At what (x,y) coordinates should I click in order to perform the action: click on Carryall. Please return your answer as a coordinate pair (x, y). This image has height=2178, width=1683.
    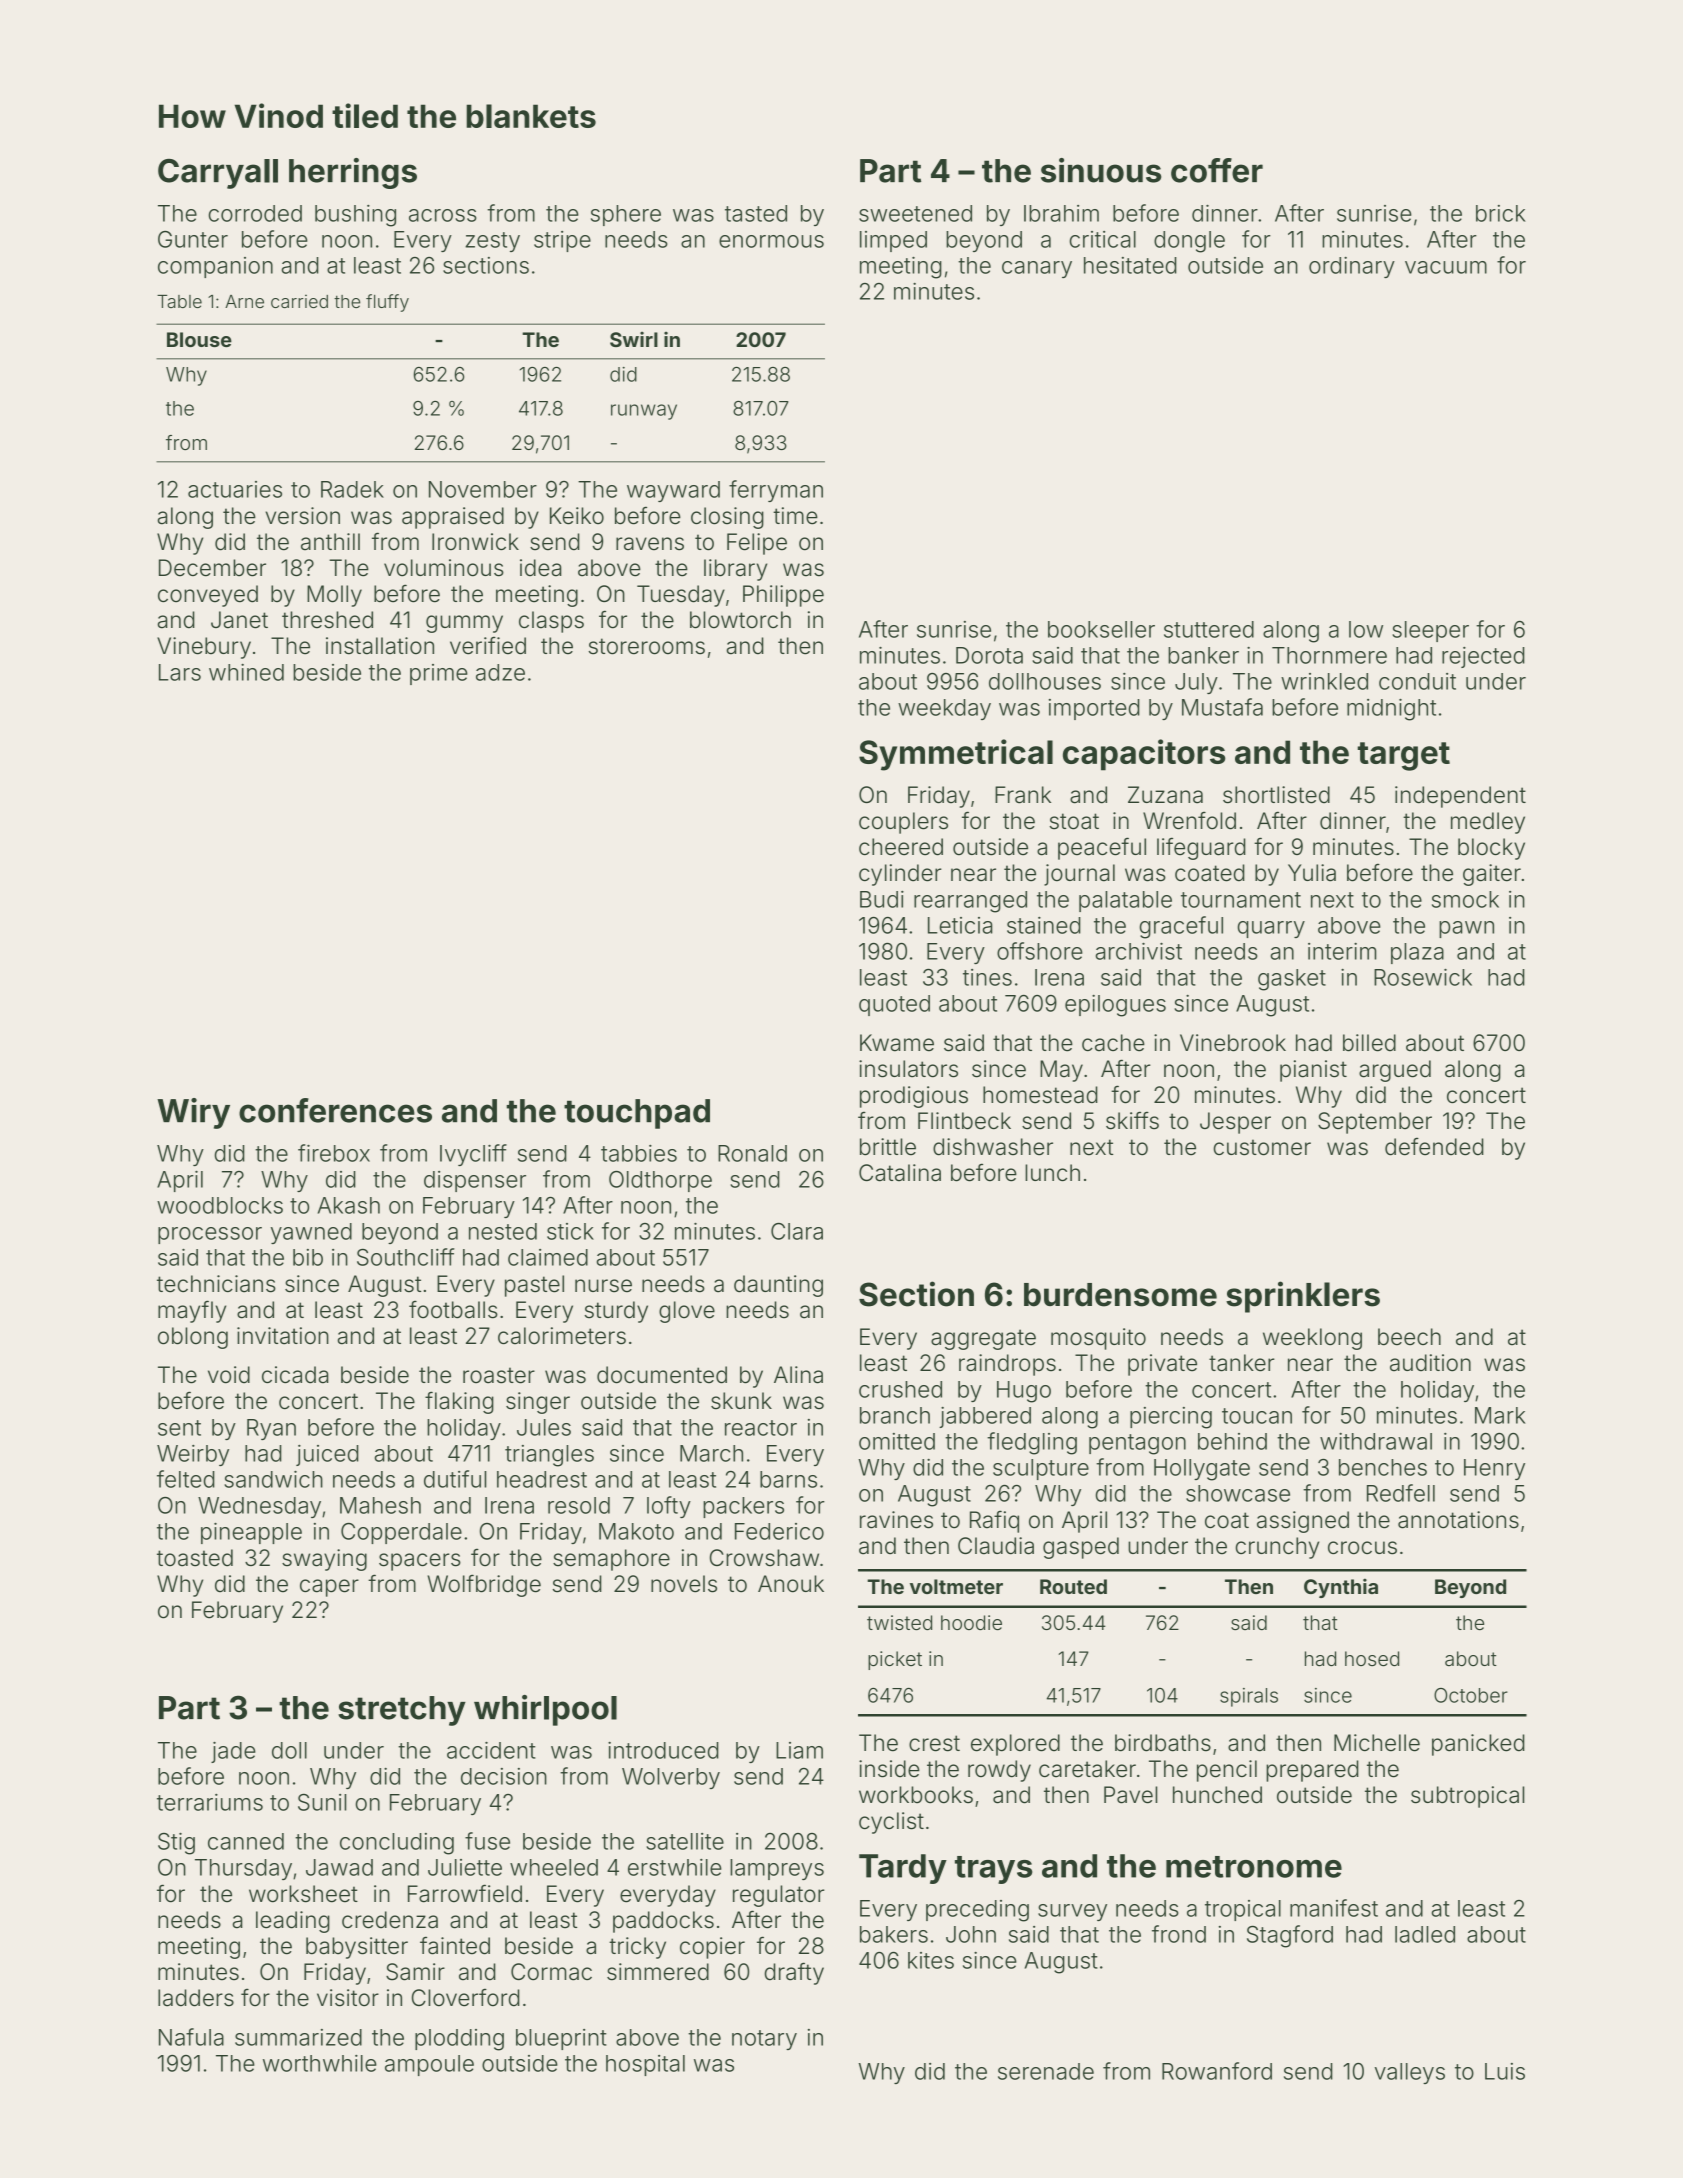
    Looking at the image, I should click on (218, 174).
